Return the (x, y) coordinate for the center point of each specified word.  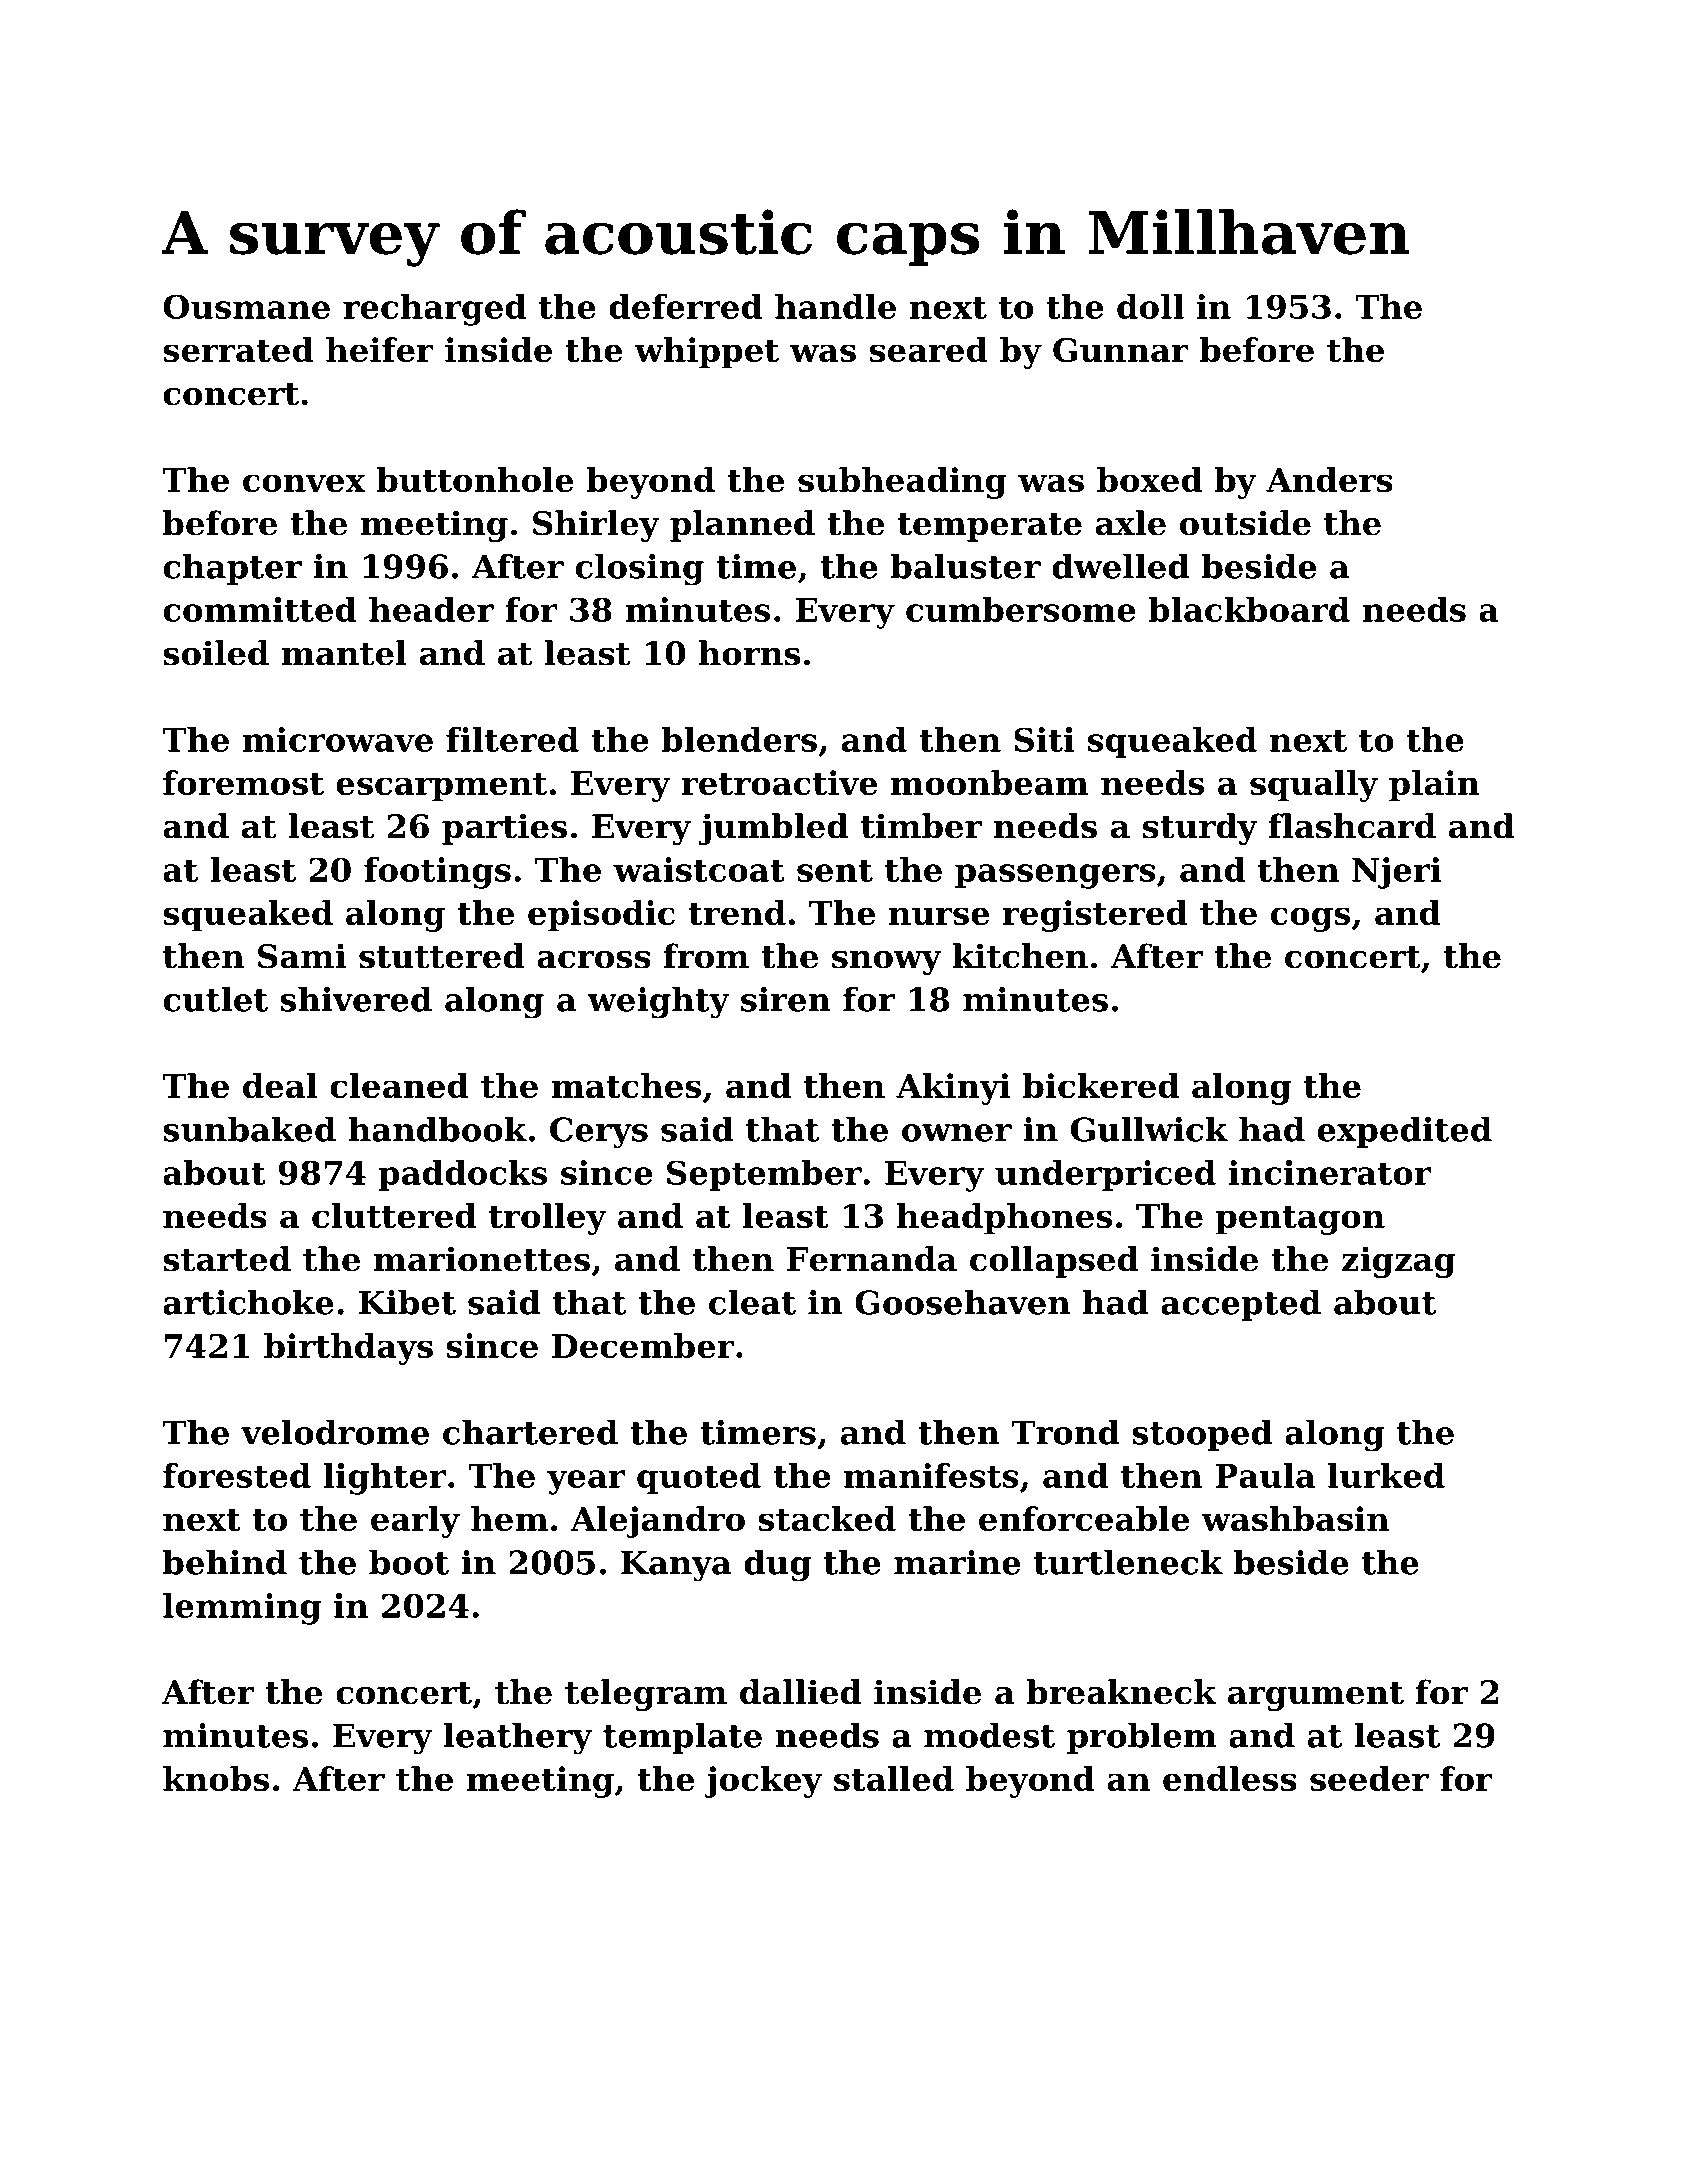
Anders (1329, 479)
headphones (1004, 1219)
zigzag (1398, 1262)
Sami (302, 956)
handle (835, 306)
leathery (518, 1738)
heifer (380, 349)
